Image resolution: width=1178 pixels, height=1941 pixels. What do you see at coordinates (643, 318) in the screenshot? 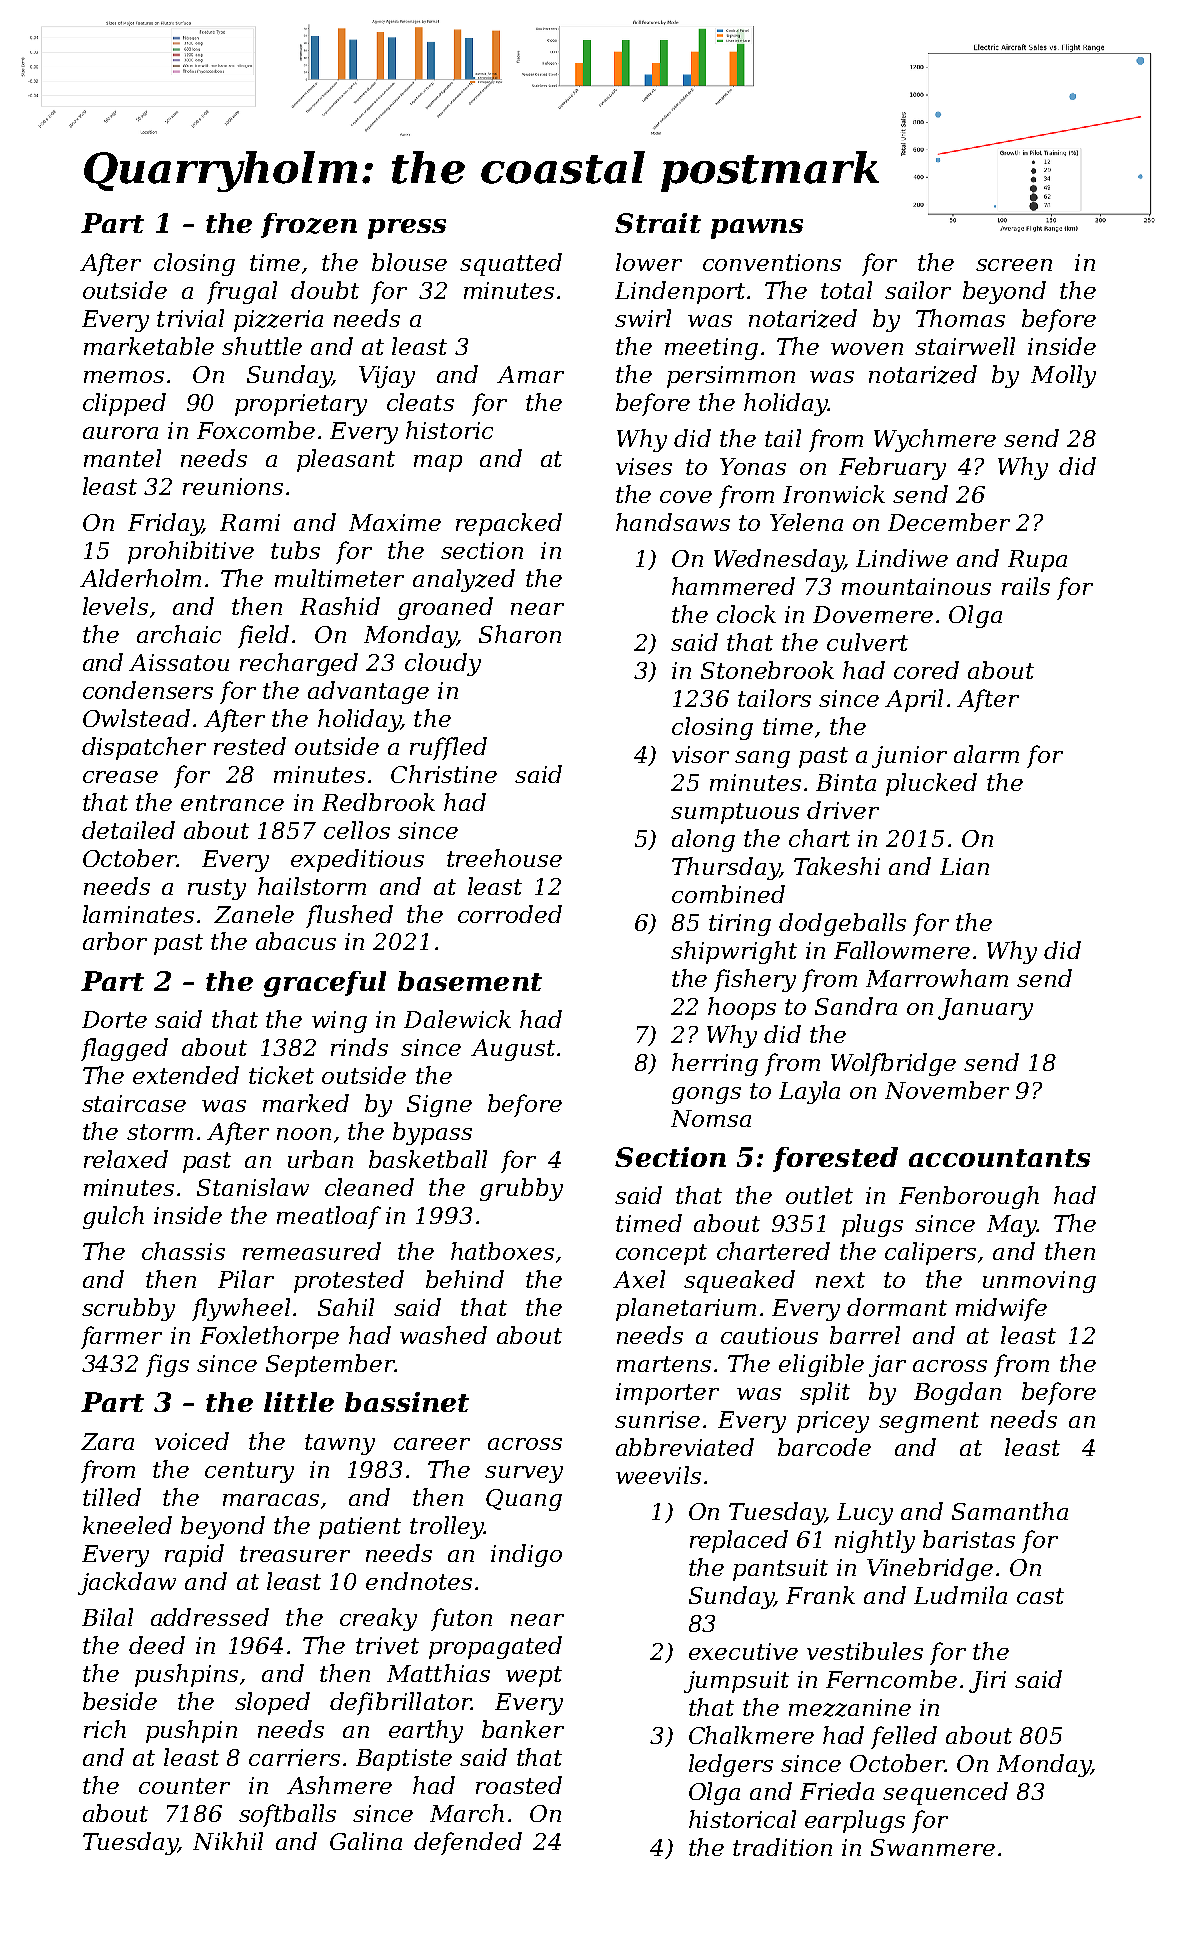
I see `swirl` at bounding box center [643, 318].
